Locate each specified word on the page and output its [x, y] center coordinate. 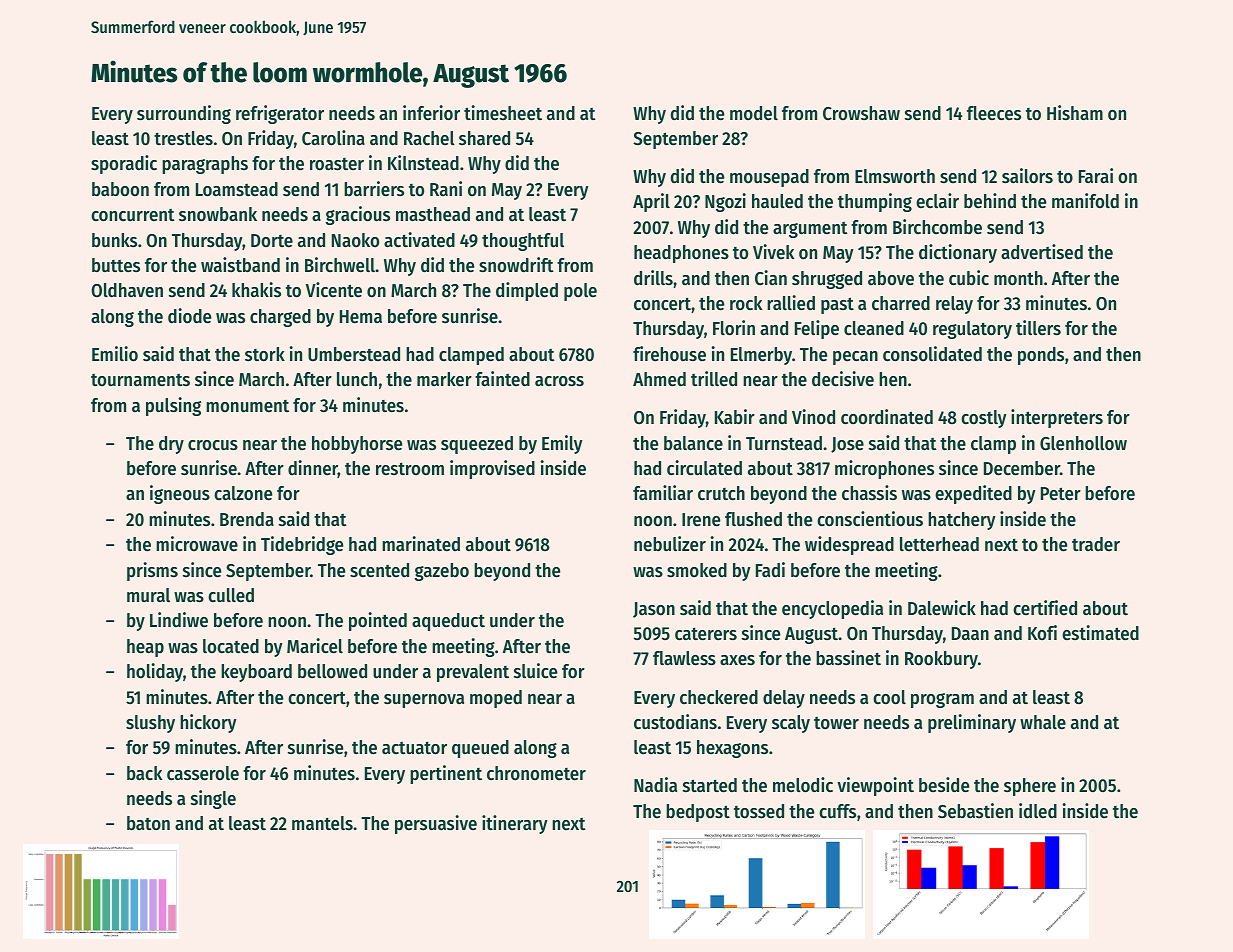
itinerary [514, 824]
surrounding [184, 114]
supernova [424, 701]
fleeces [994, 113]
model [754, 113]
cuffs [837, 811]
